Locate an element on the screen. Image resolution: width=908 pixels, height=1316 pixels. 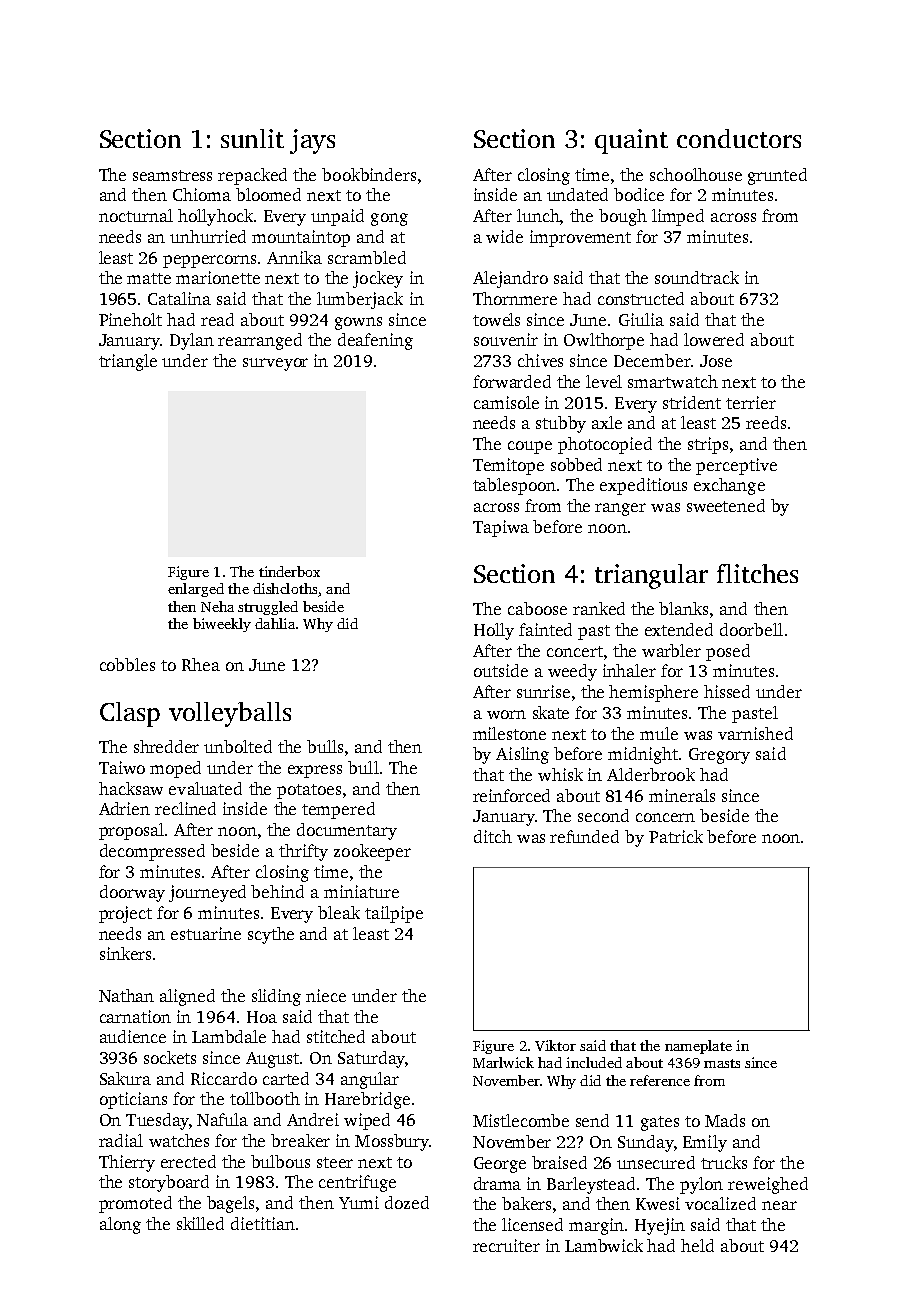
perceptive is located at coordinates (736, 466).
